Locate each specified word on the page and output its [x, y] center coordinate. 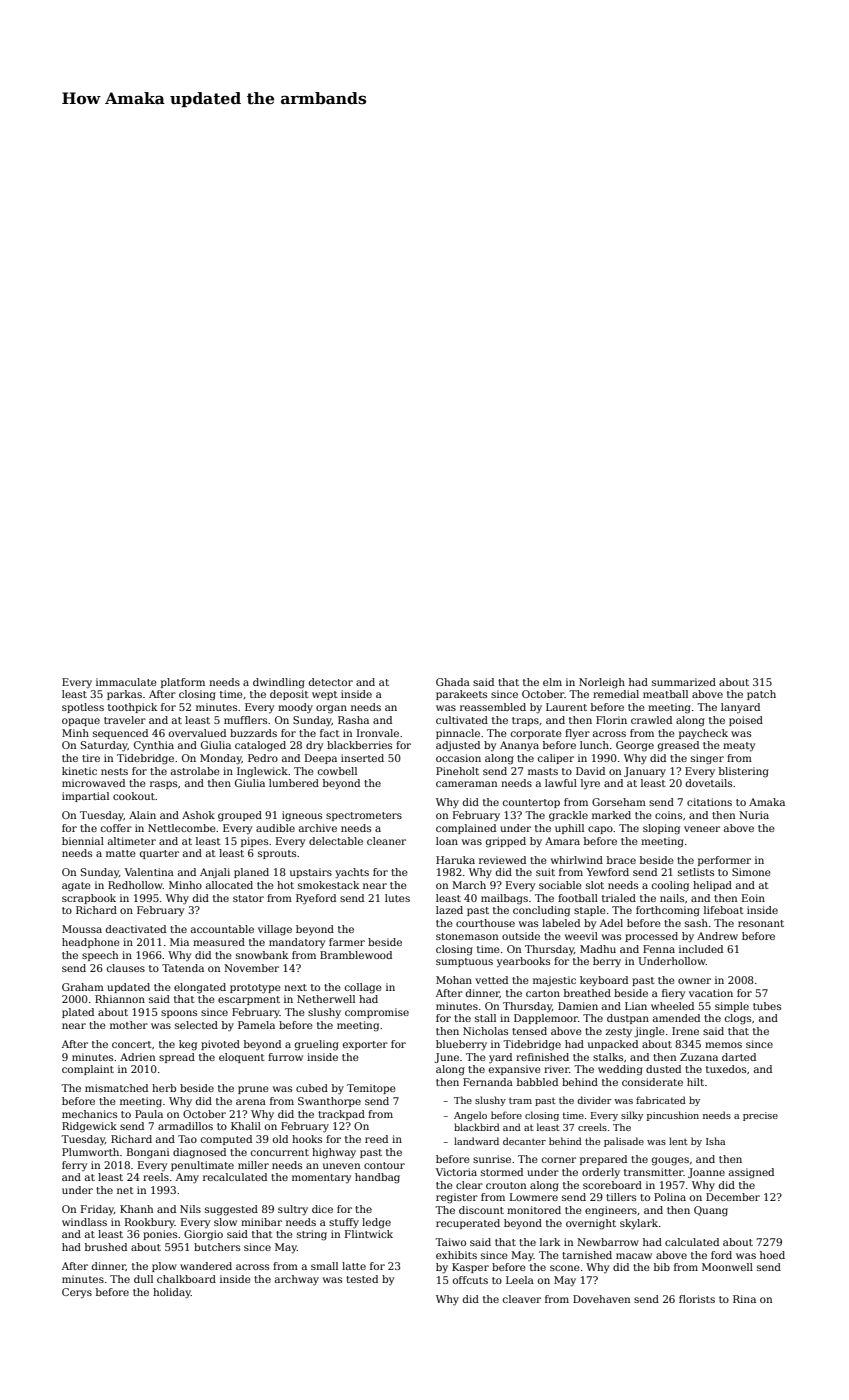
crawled [651, 720]
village [275, 930]
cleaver [522, 1299]
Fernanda [488, 1082]
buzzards [253, 733]
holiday [172, 1293]
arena [251, 1102]
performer [724, 861]
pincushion [673, 1116]
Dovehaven [601, 1299]
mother [129, 1025]
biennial [83, 841]
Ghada [453, 682]
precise [760, 1116]
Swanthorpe [329, 1102]
